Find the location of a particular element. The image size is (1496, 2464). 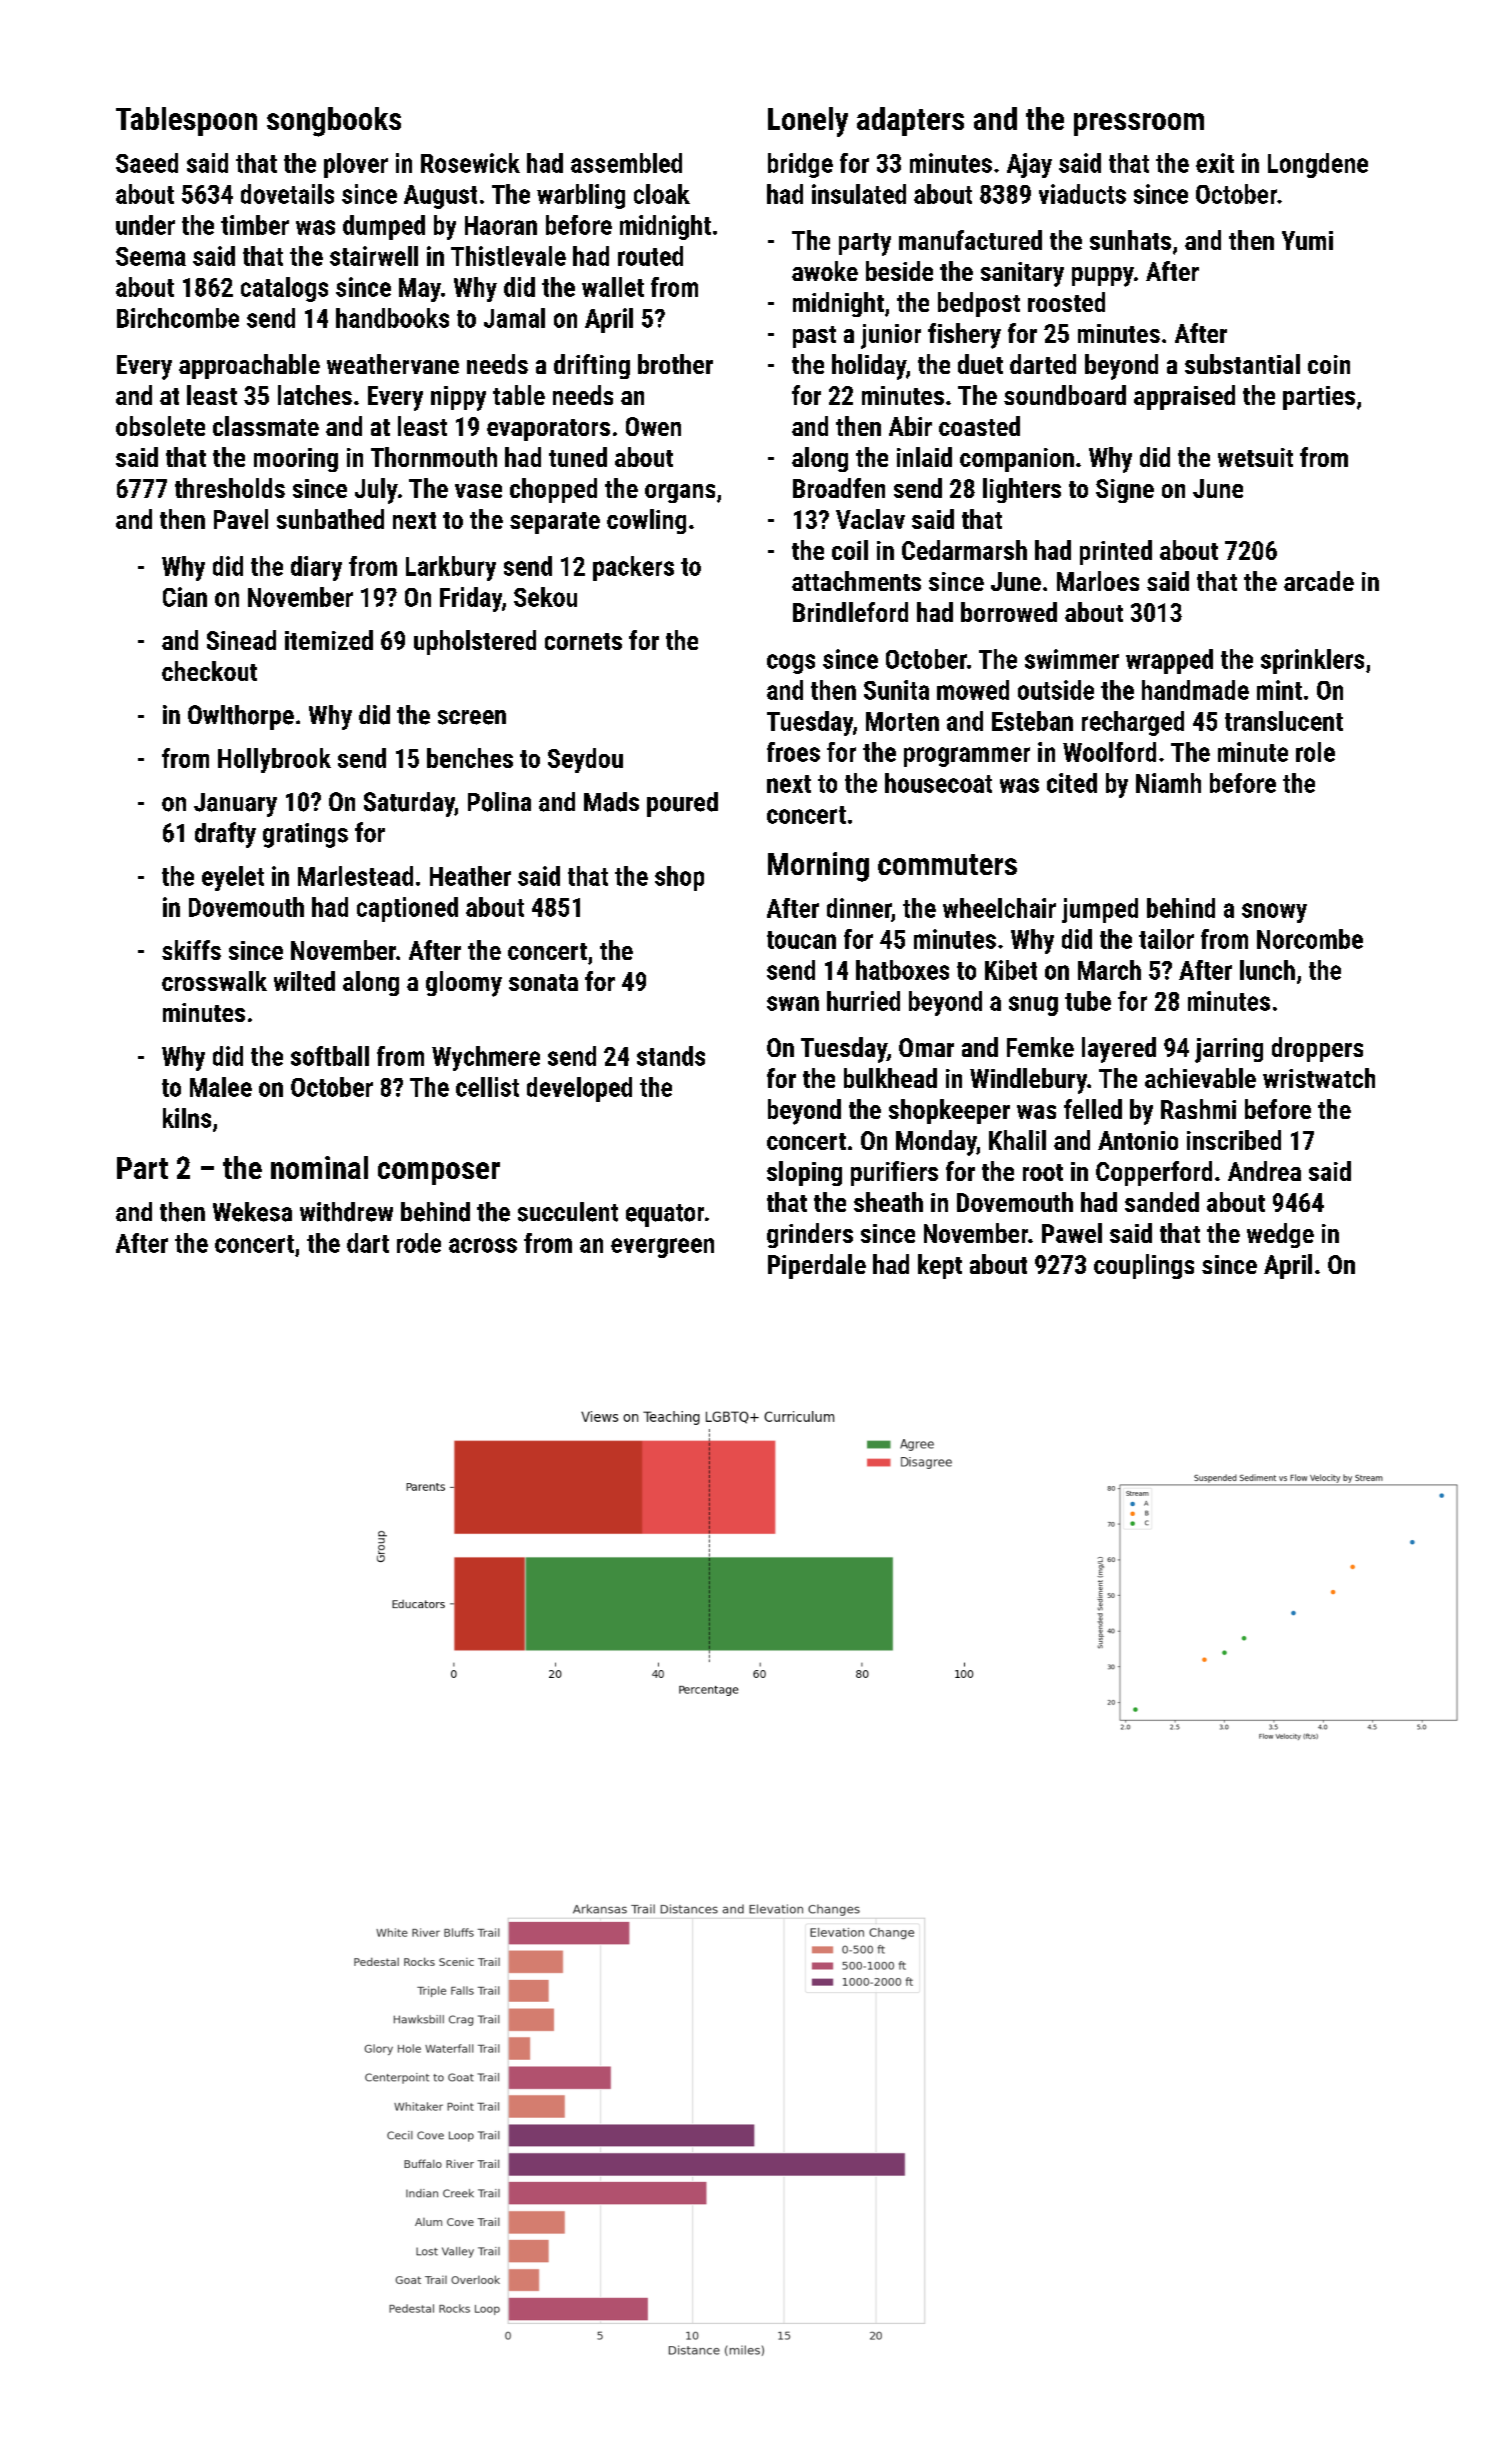

Thornmouth is located at coordinates (434, 457).
